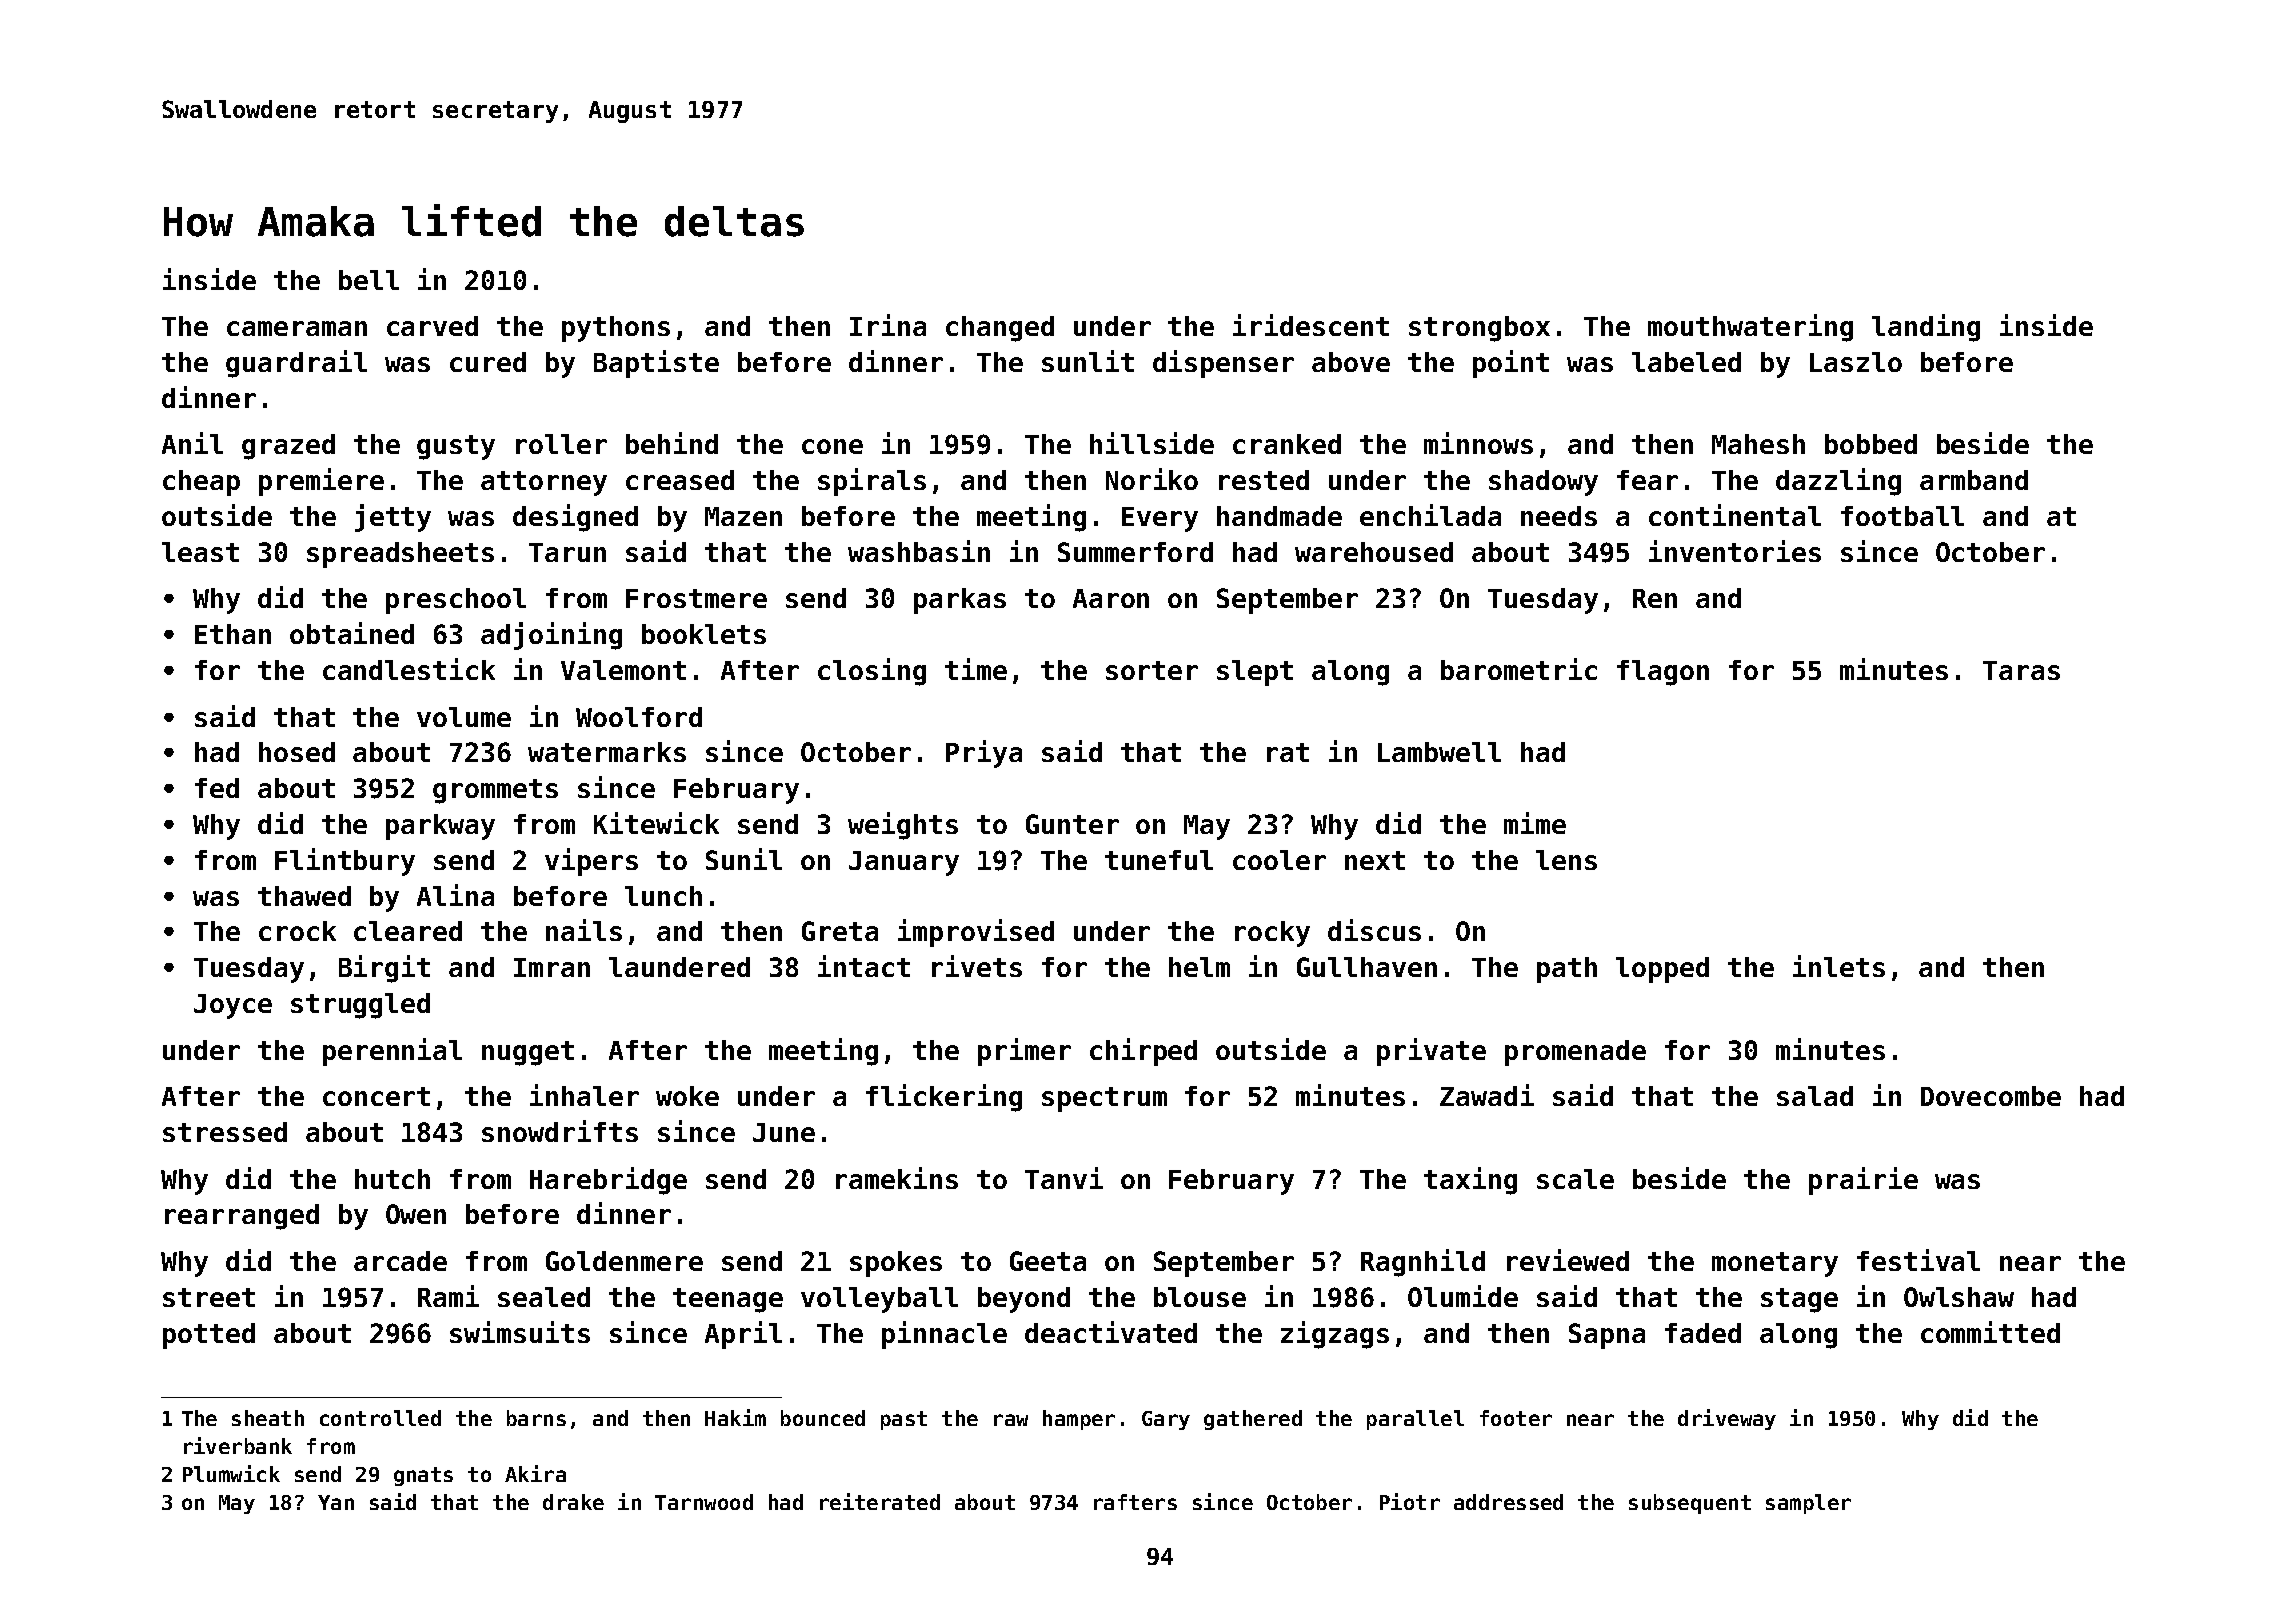  What do you see at coordinates (976, 933) in the page?
I see `improvised` at bounding box center [976, 933].
